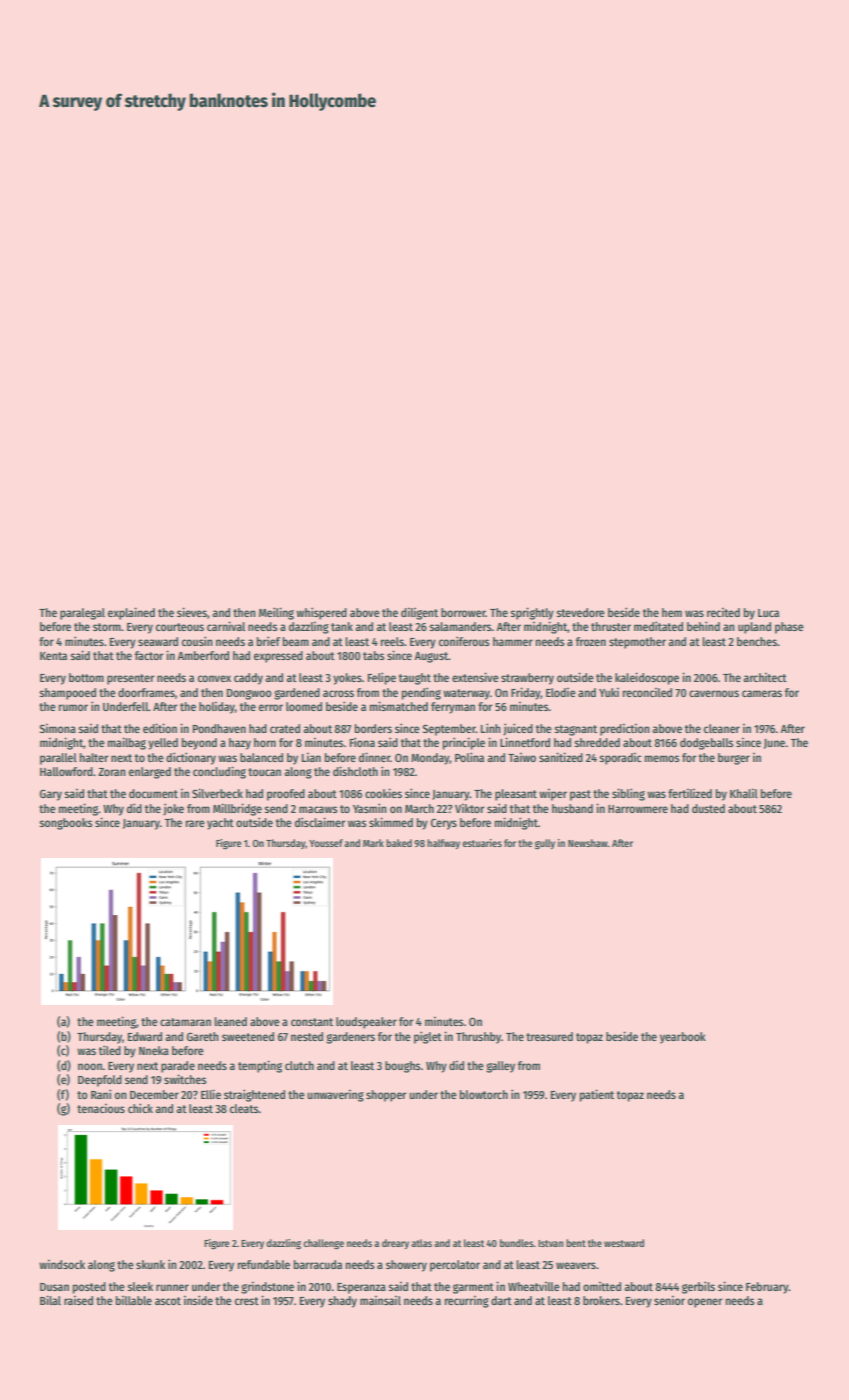 The height and width of the page is (1400, 849). Describe the element at coordinates (478, 1038) in the page. I see `Thrushby` at that location.
